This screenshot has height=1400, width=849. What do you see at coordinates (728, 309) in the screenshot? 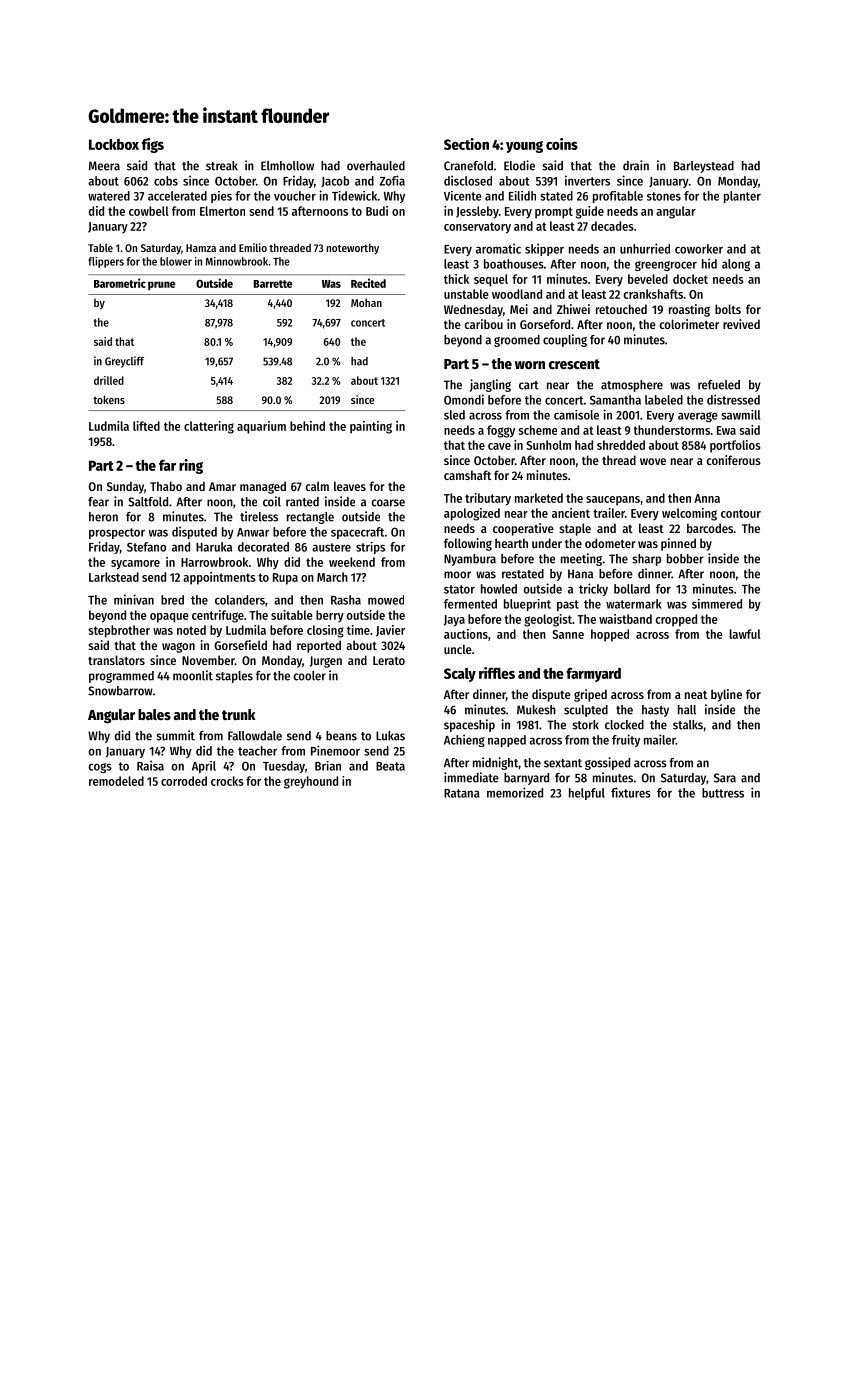
I see `bolts` at bounding box center [728, 309].
